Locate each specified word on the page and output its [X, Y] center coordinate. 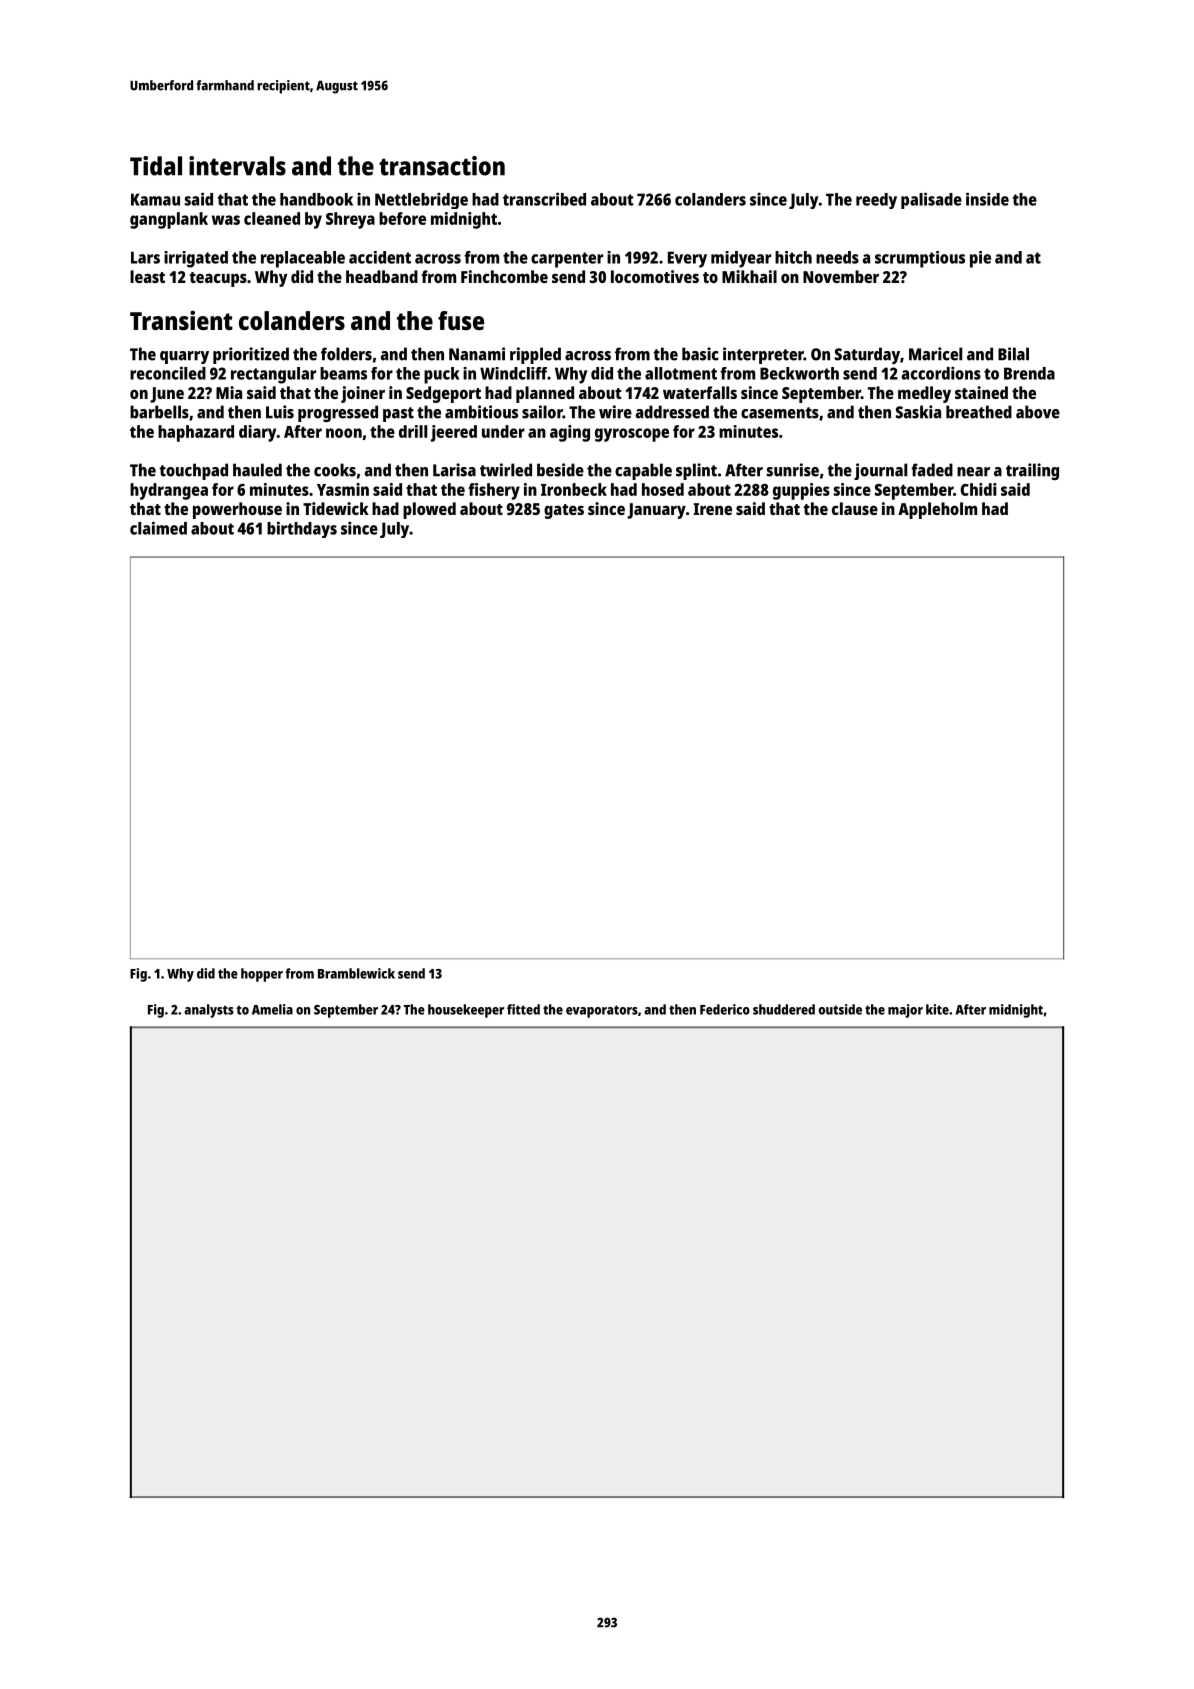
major [905, 1011]
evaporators [602, 1011]
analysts [209, 1011]
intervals [237, 166]
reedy [876, 201]
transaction [442, 166]
